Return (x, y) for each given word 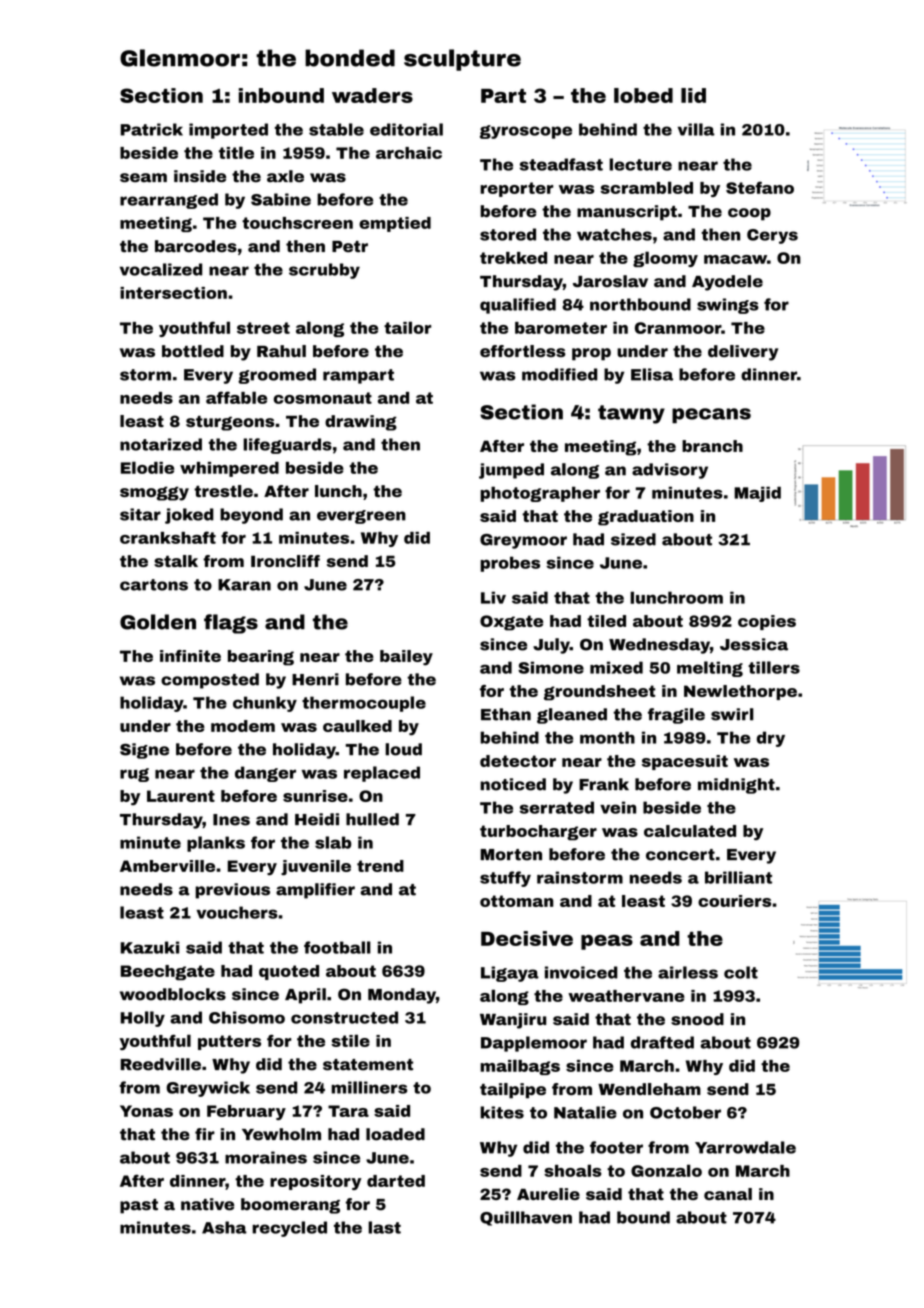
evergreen (361, 517)
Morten (511, 855)
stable (336, 129)
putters (229, 1042)
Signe (144, 751)
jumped (511, 471)
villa (696, 129)
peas (607, 942)
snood (697, 1019)
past (139, 1206)
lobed (643, 95)
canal (728, 1194)
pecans (711, 416)
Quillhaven (526, 1218)
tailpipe (513, 1091)
